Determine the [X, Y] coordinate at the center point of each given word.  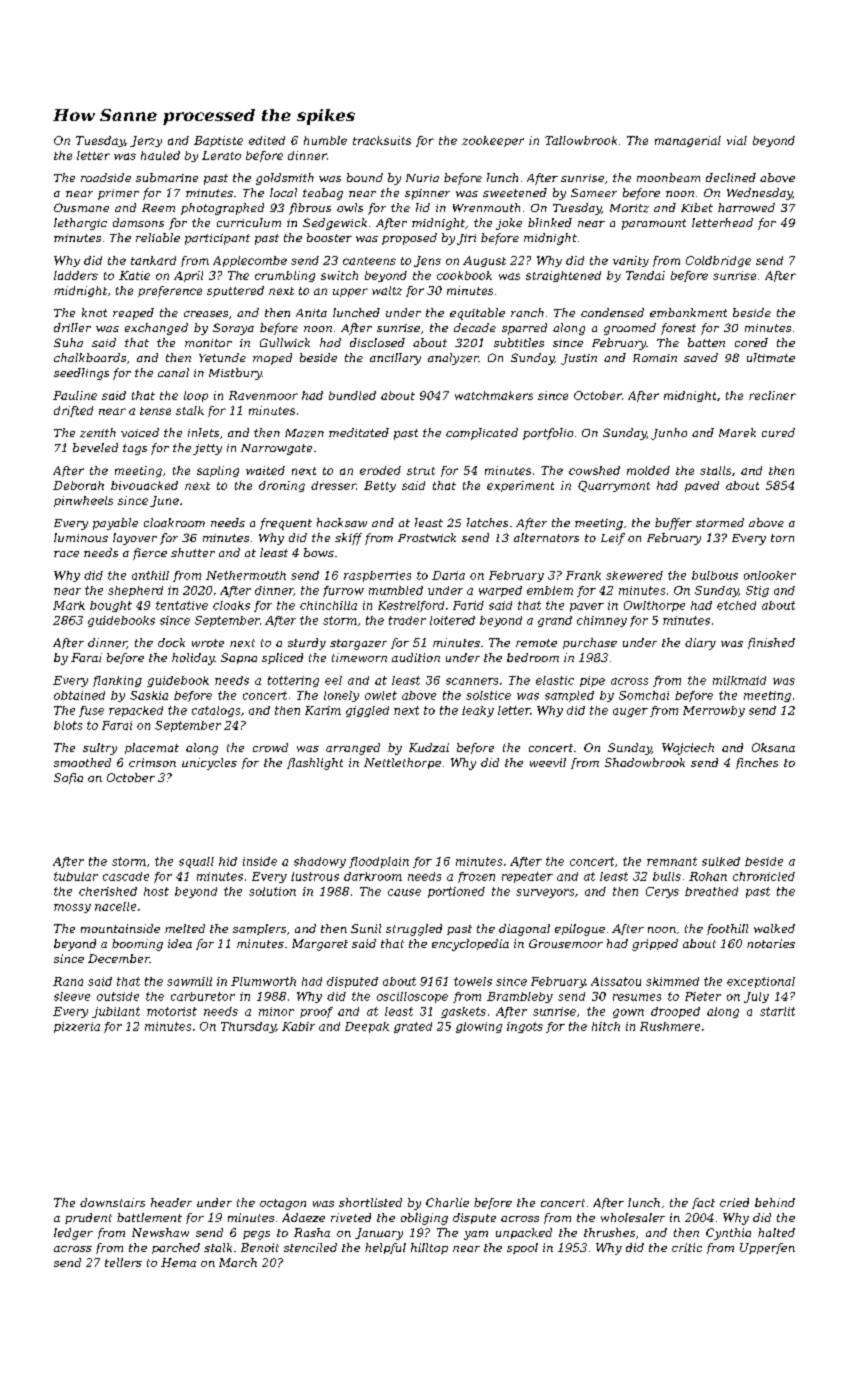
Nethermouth [246, 575]
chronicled [764, 876]
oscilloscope [412, 997]
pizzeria [77, 1027]
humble [325, 140]
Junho [669, 434]
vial [737, 140]
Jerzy [146, 141]
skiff [348, 539]
